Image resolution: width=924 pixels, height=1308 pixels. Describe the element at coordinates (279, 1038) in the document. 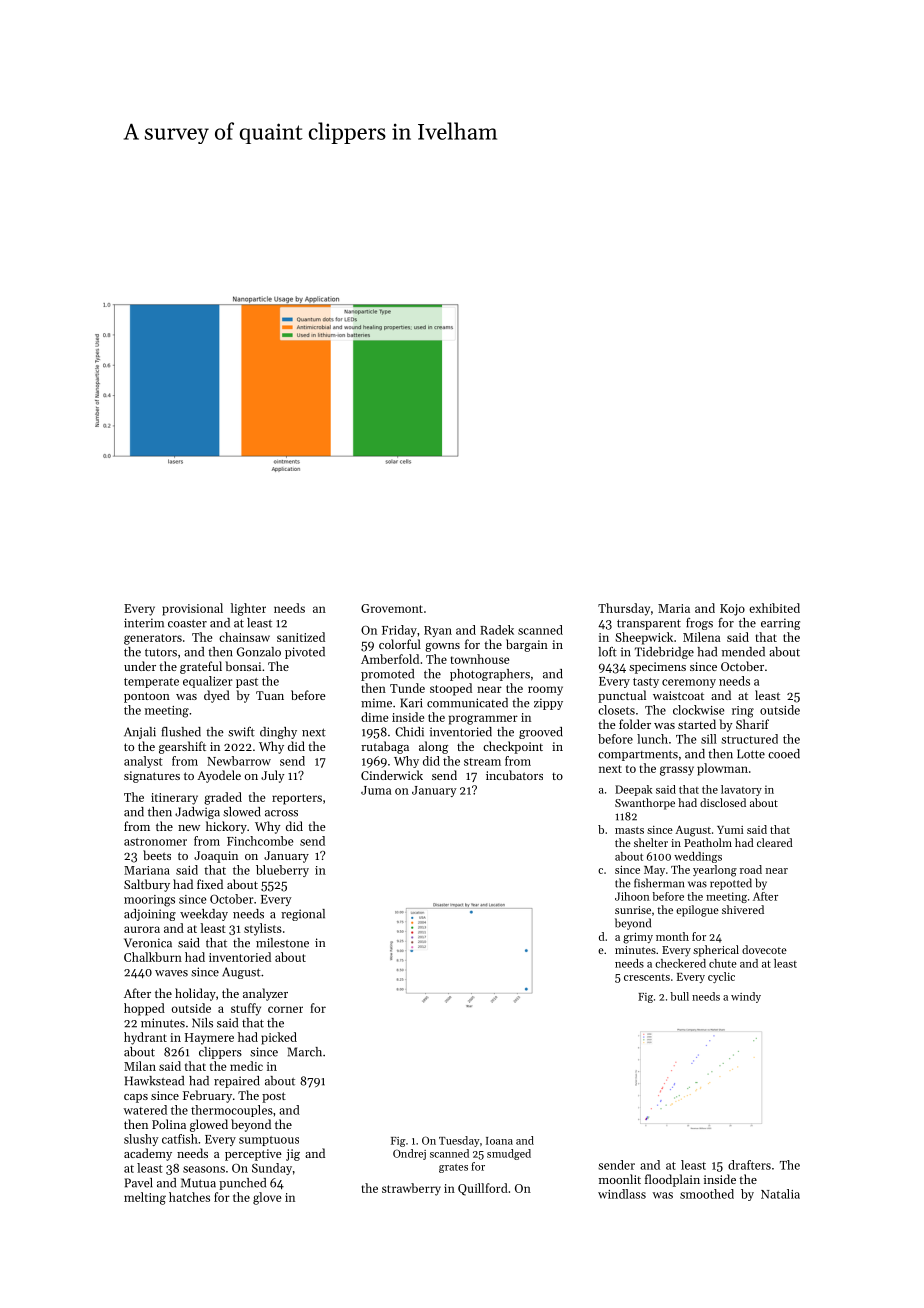

I see `picked` at that location.
